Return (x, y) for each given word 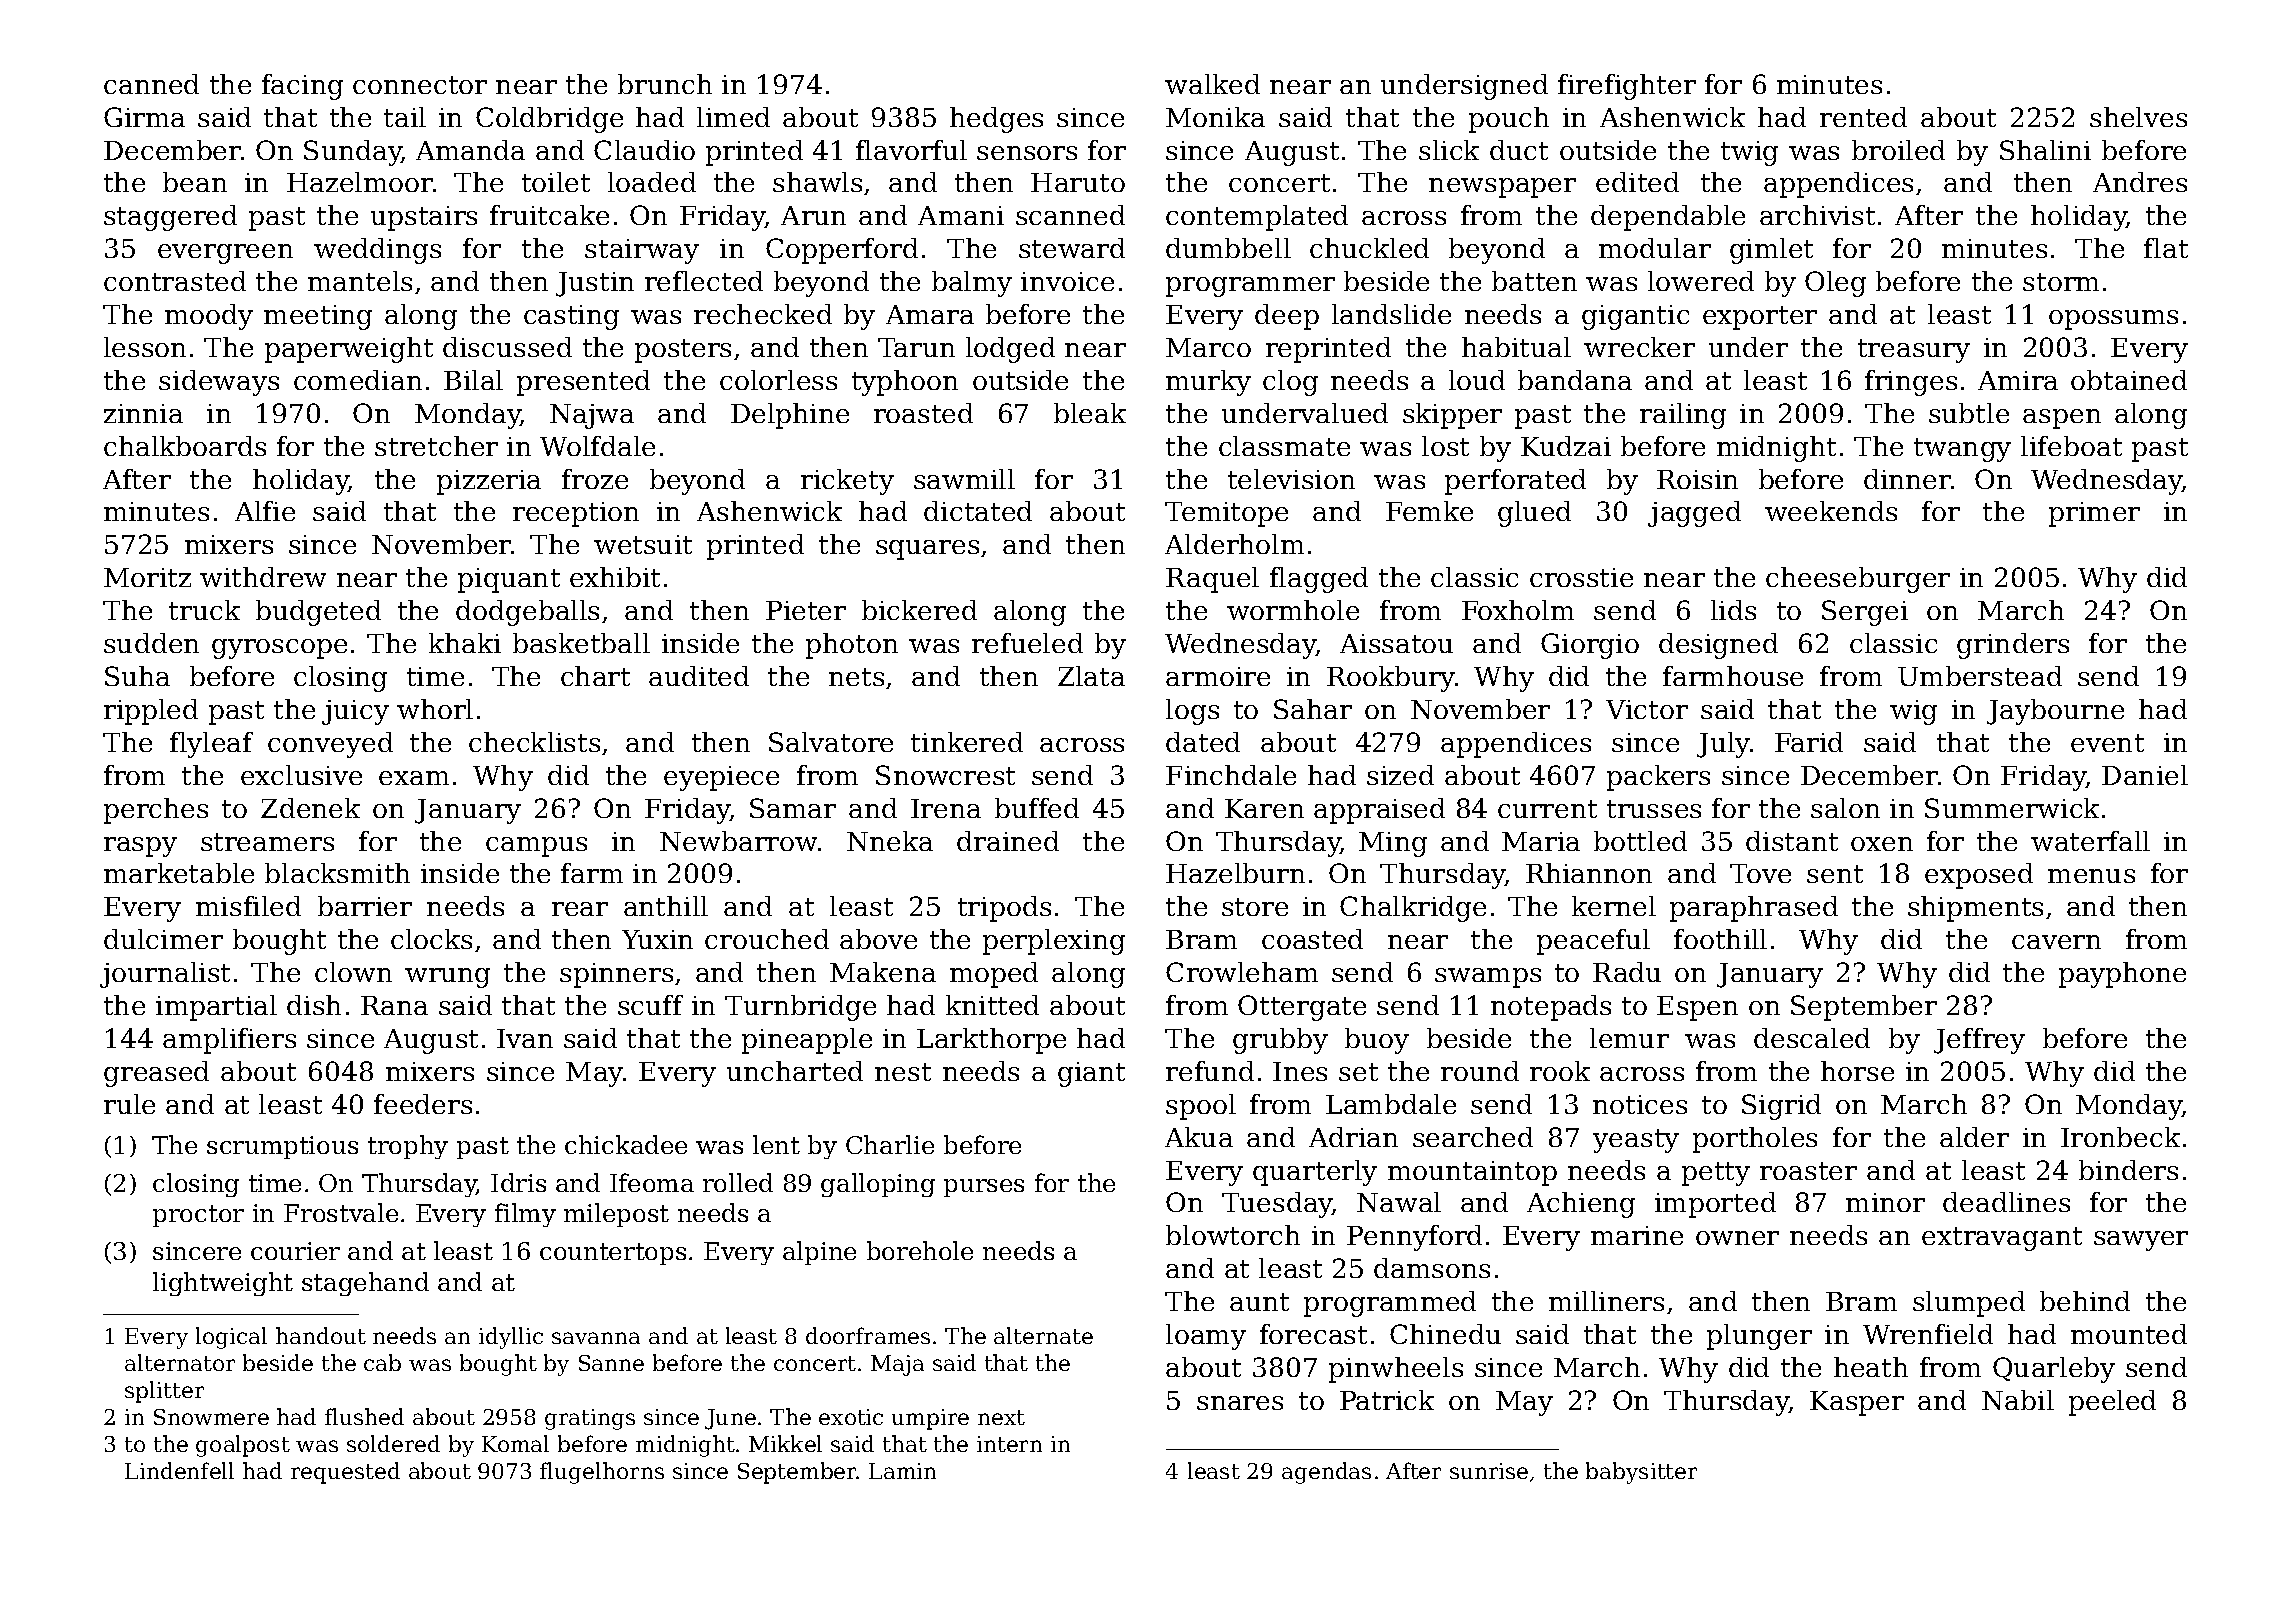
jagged (1694, 514)
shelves (2138, 117)
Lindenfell (179, 1470)
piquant (509, 580)
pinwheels (1396, 1370)
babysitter (1641, 1473)
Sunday (353, 153)
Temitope (1226, 514)
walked (1212, 84)
